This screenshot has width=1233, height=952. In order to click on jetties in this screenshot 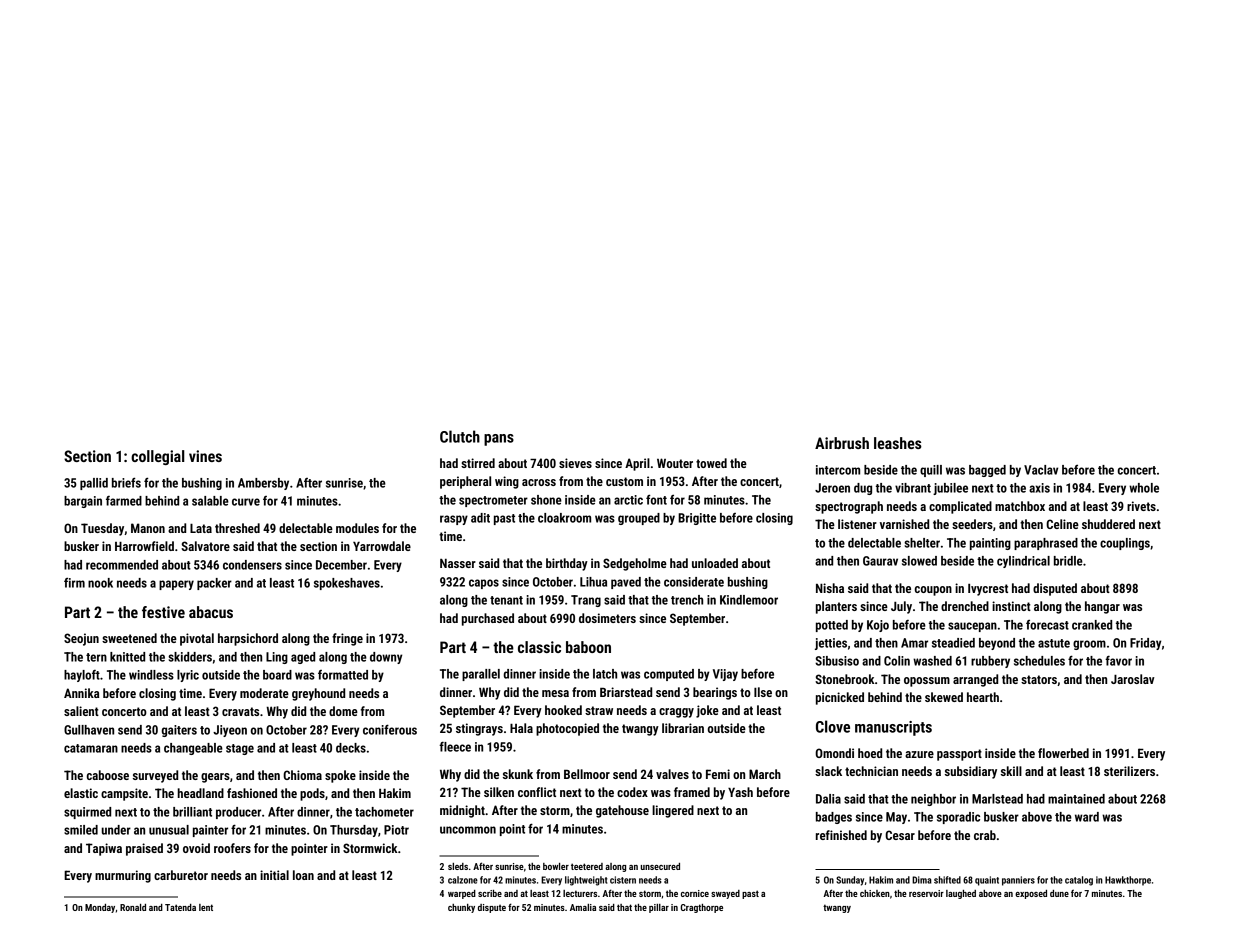, I will do `click(831, 644)`.
